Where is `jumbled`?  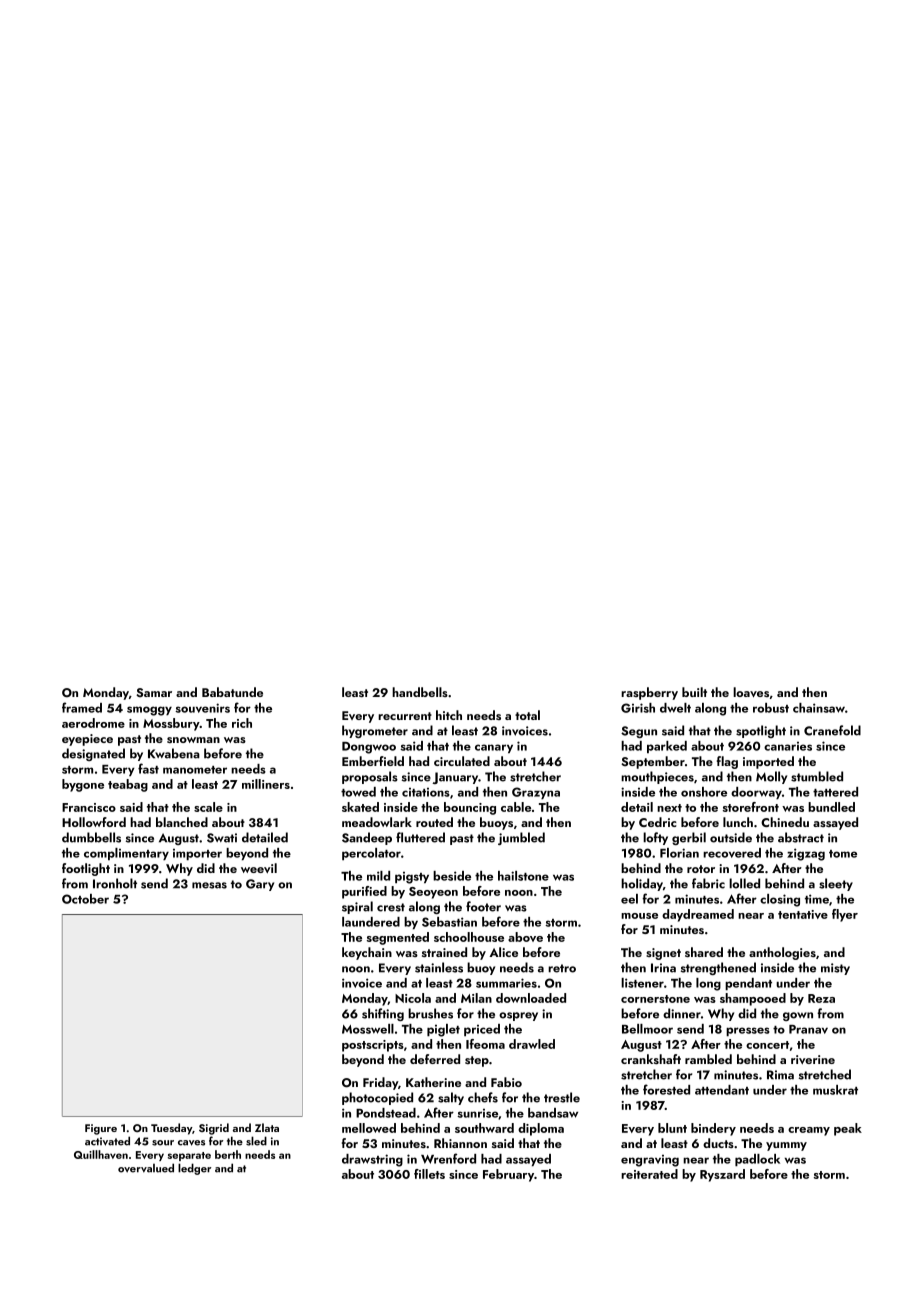 jumbled is located at coordinates (521, 838).
